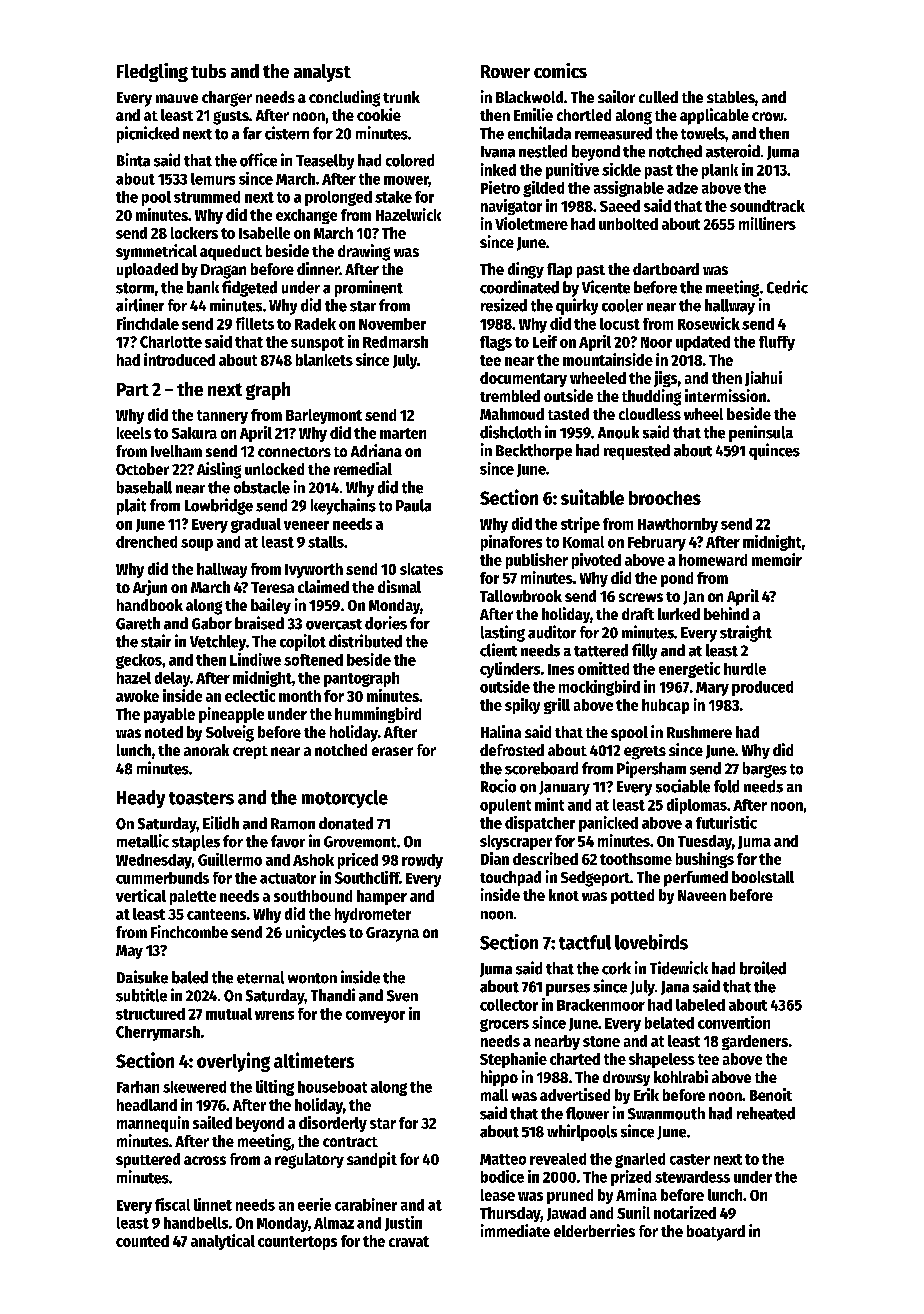  Describe the element at coordinates (264, 233) in the page. I see `Isabelle` at that location.
